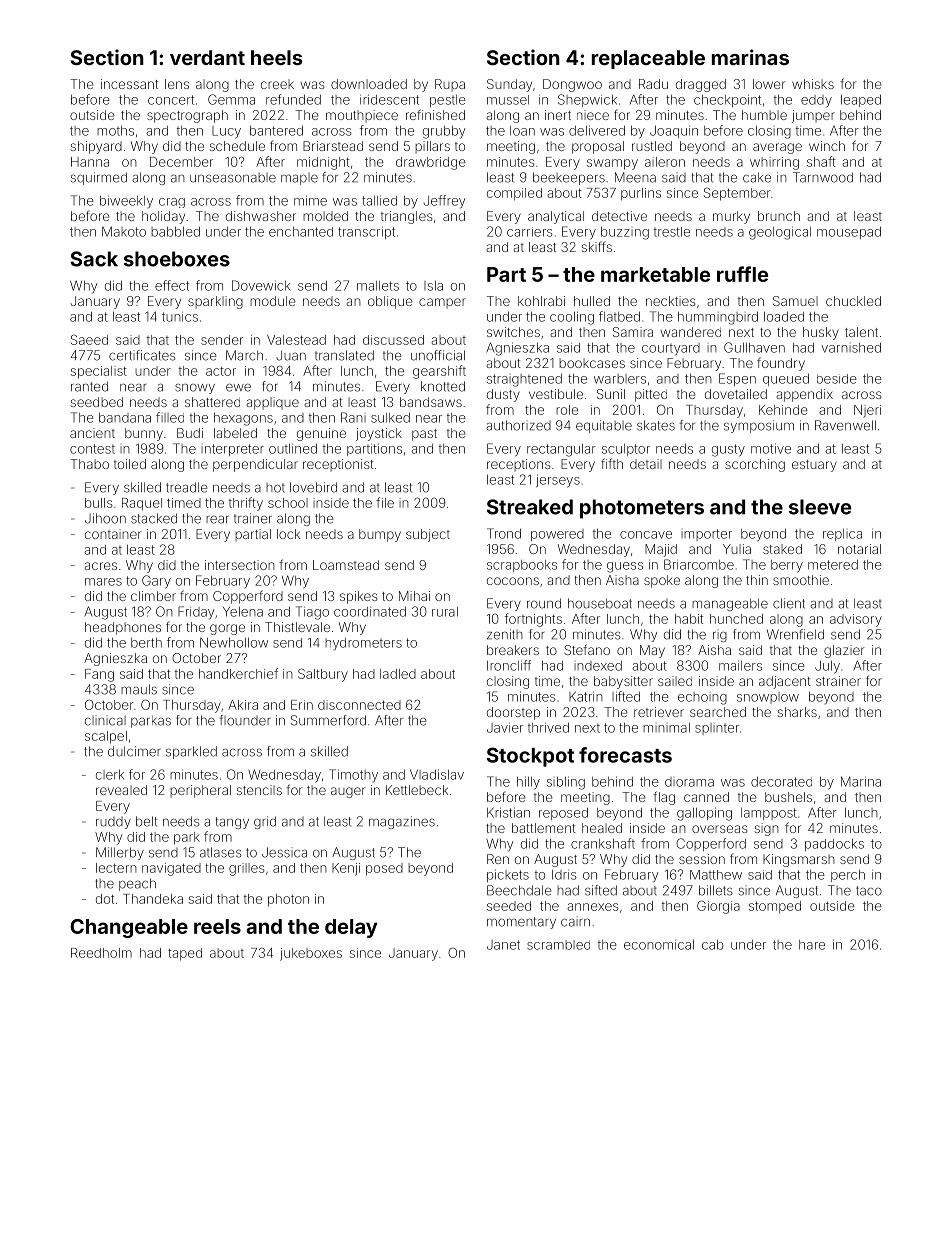 The width and height of the screenshot is (952, 1233). I want to click on checkpoint, so click(727, 100).
